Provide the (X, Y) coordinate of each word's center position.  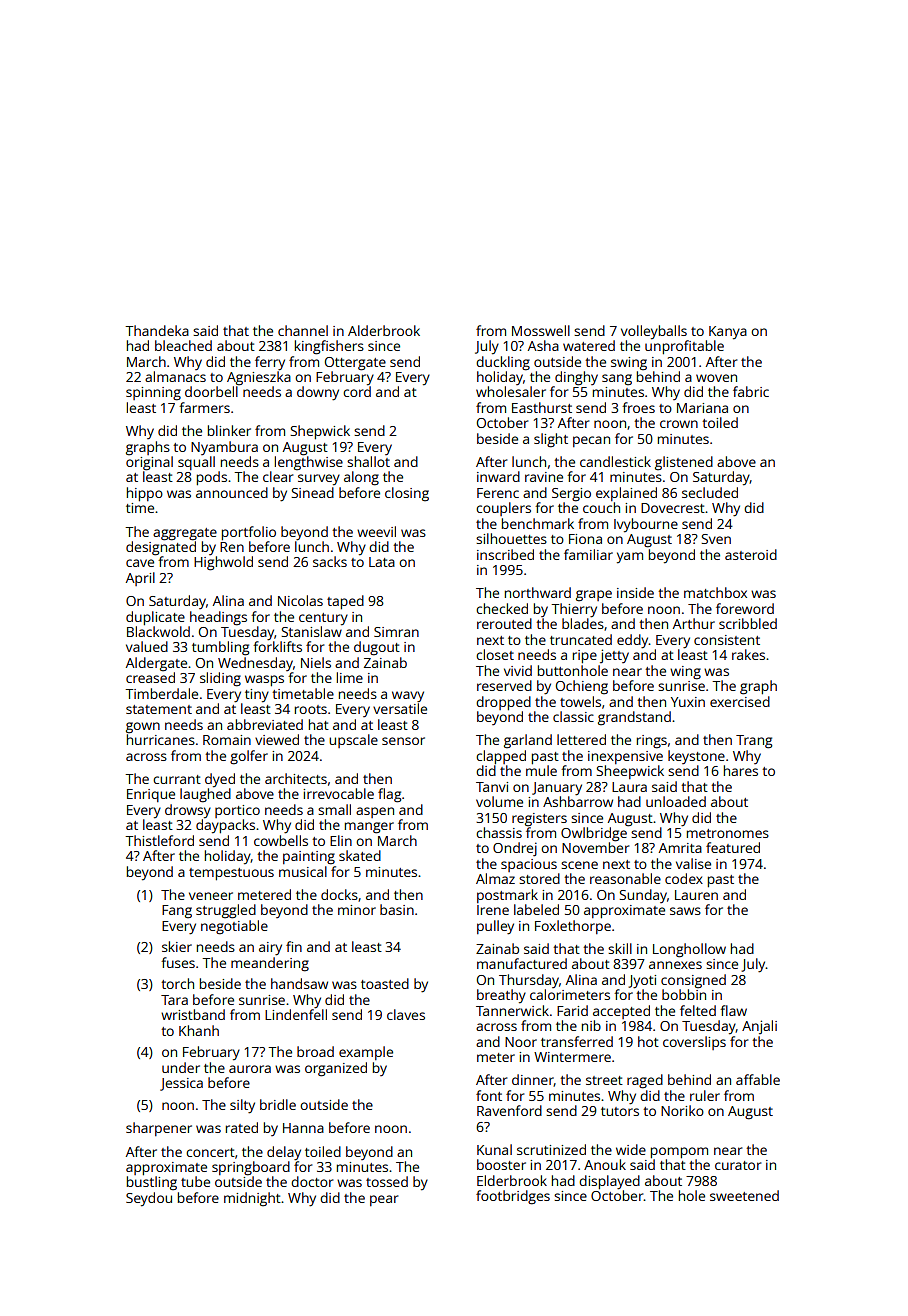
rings (652, 742)
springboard (251, 1168)
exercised (740, 701)
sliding (220, 679)
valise (693, 863)
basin (397, 909)
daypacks (225, 826)
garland (528, 741)
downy (318, 393)
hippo (145, 494)
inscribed (505, 554)
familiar (588, 554)
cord (357, 391)
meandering (270, 964)
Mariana (702, 408)
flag (389, 795)
